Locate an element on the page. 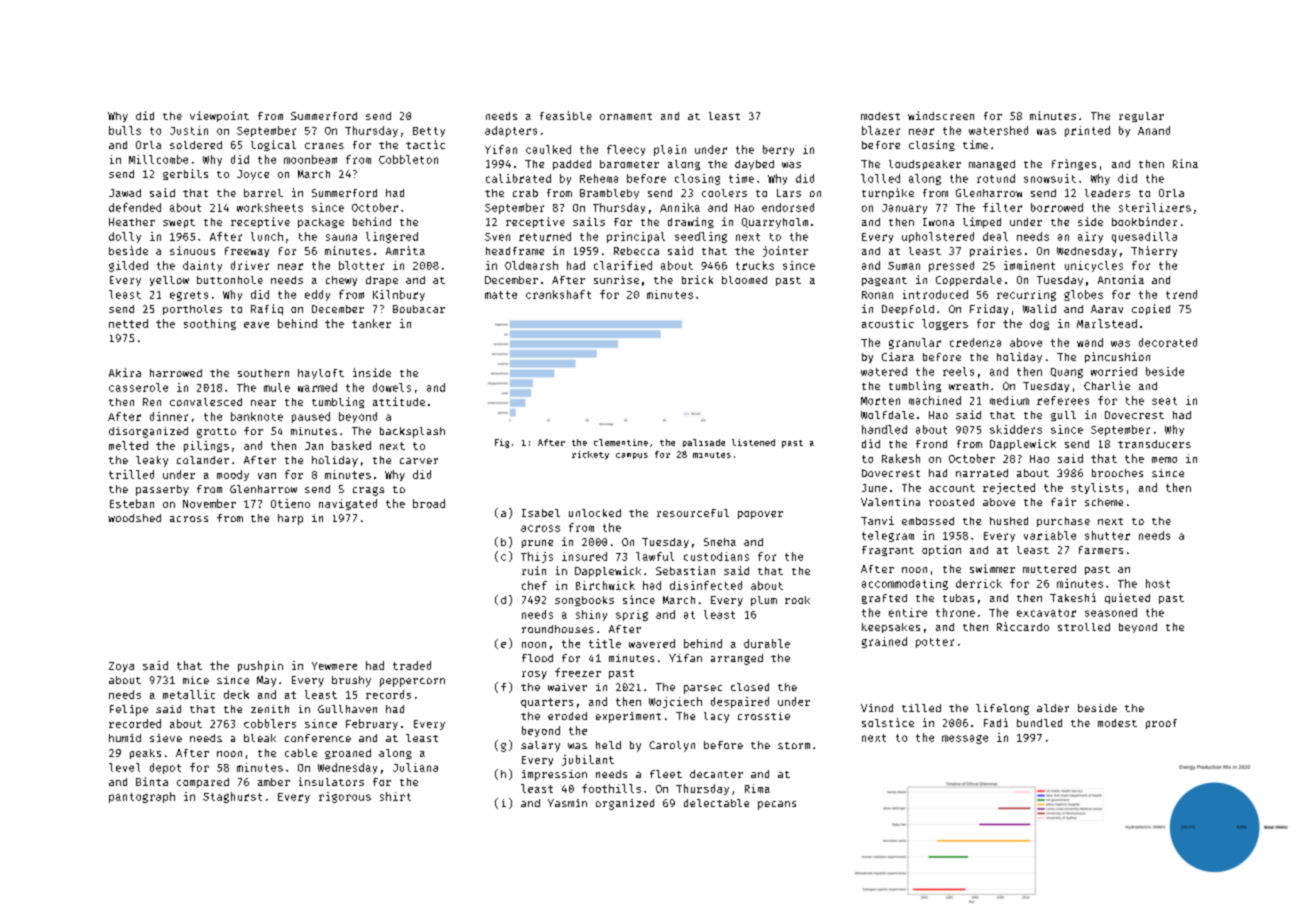 Image resolution: width=1308 pixels, height=924 pixels. trilled is located at coordinates (131, 474).
